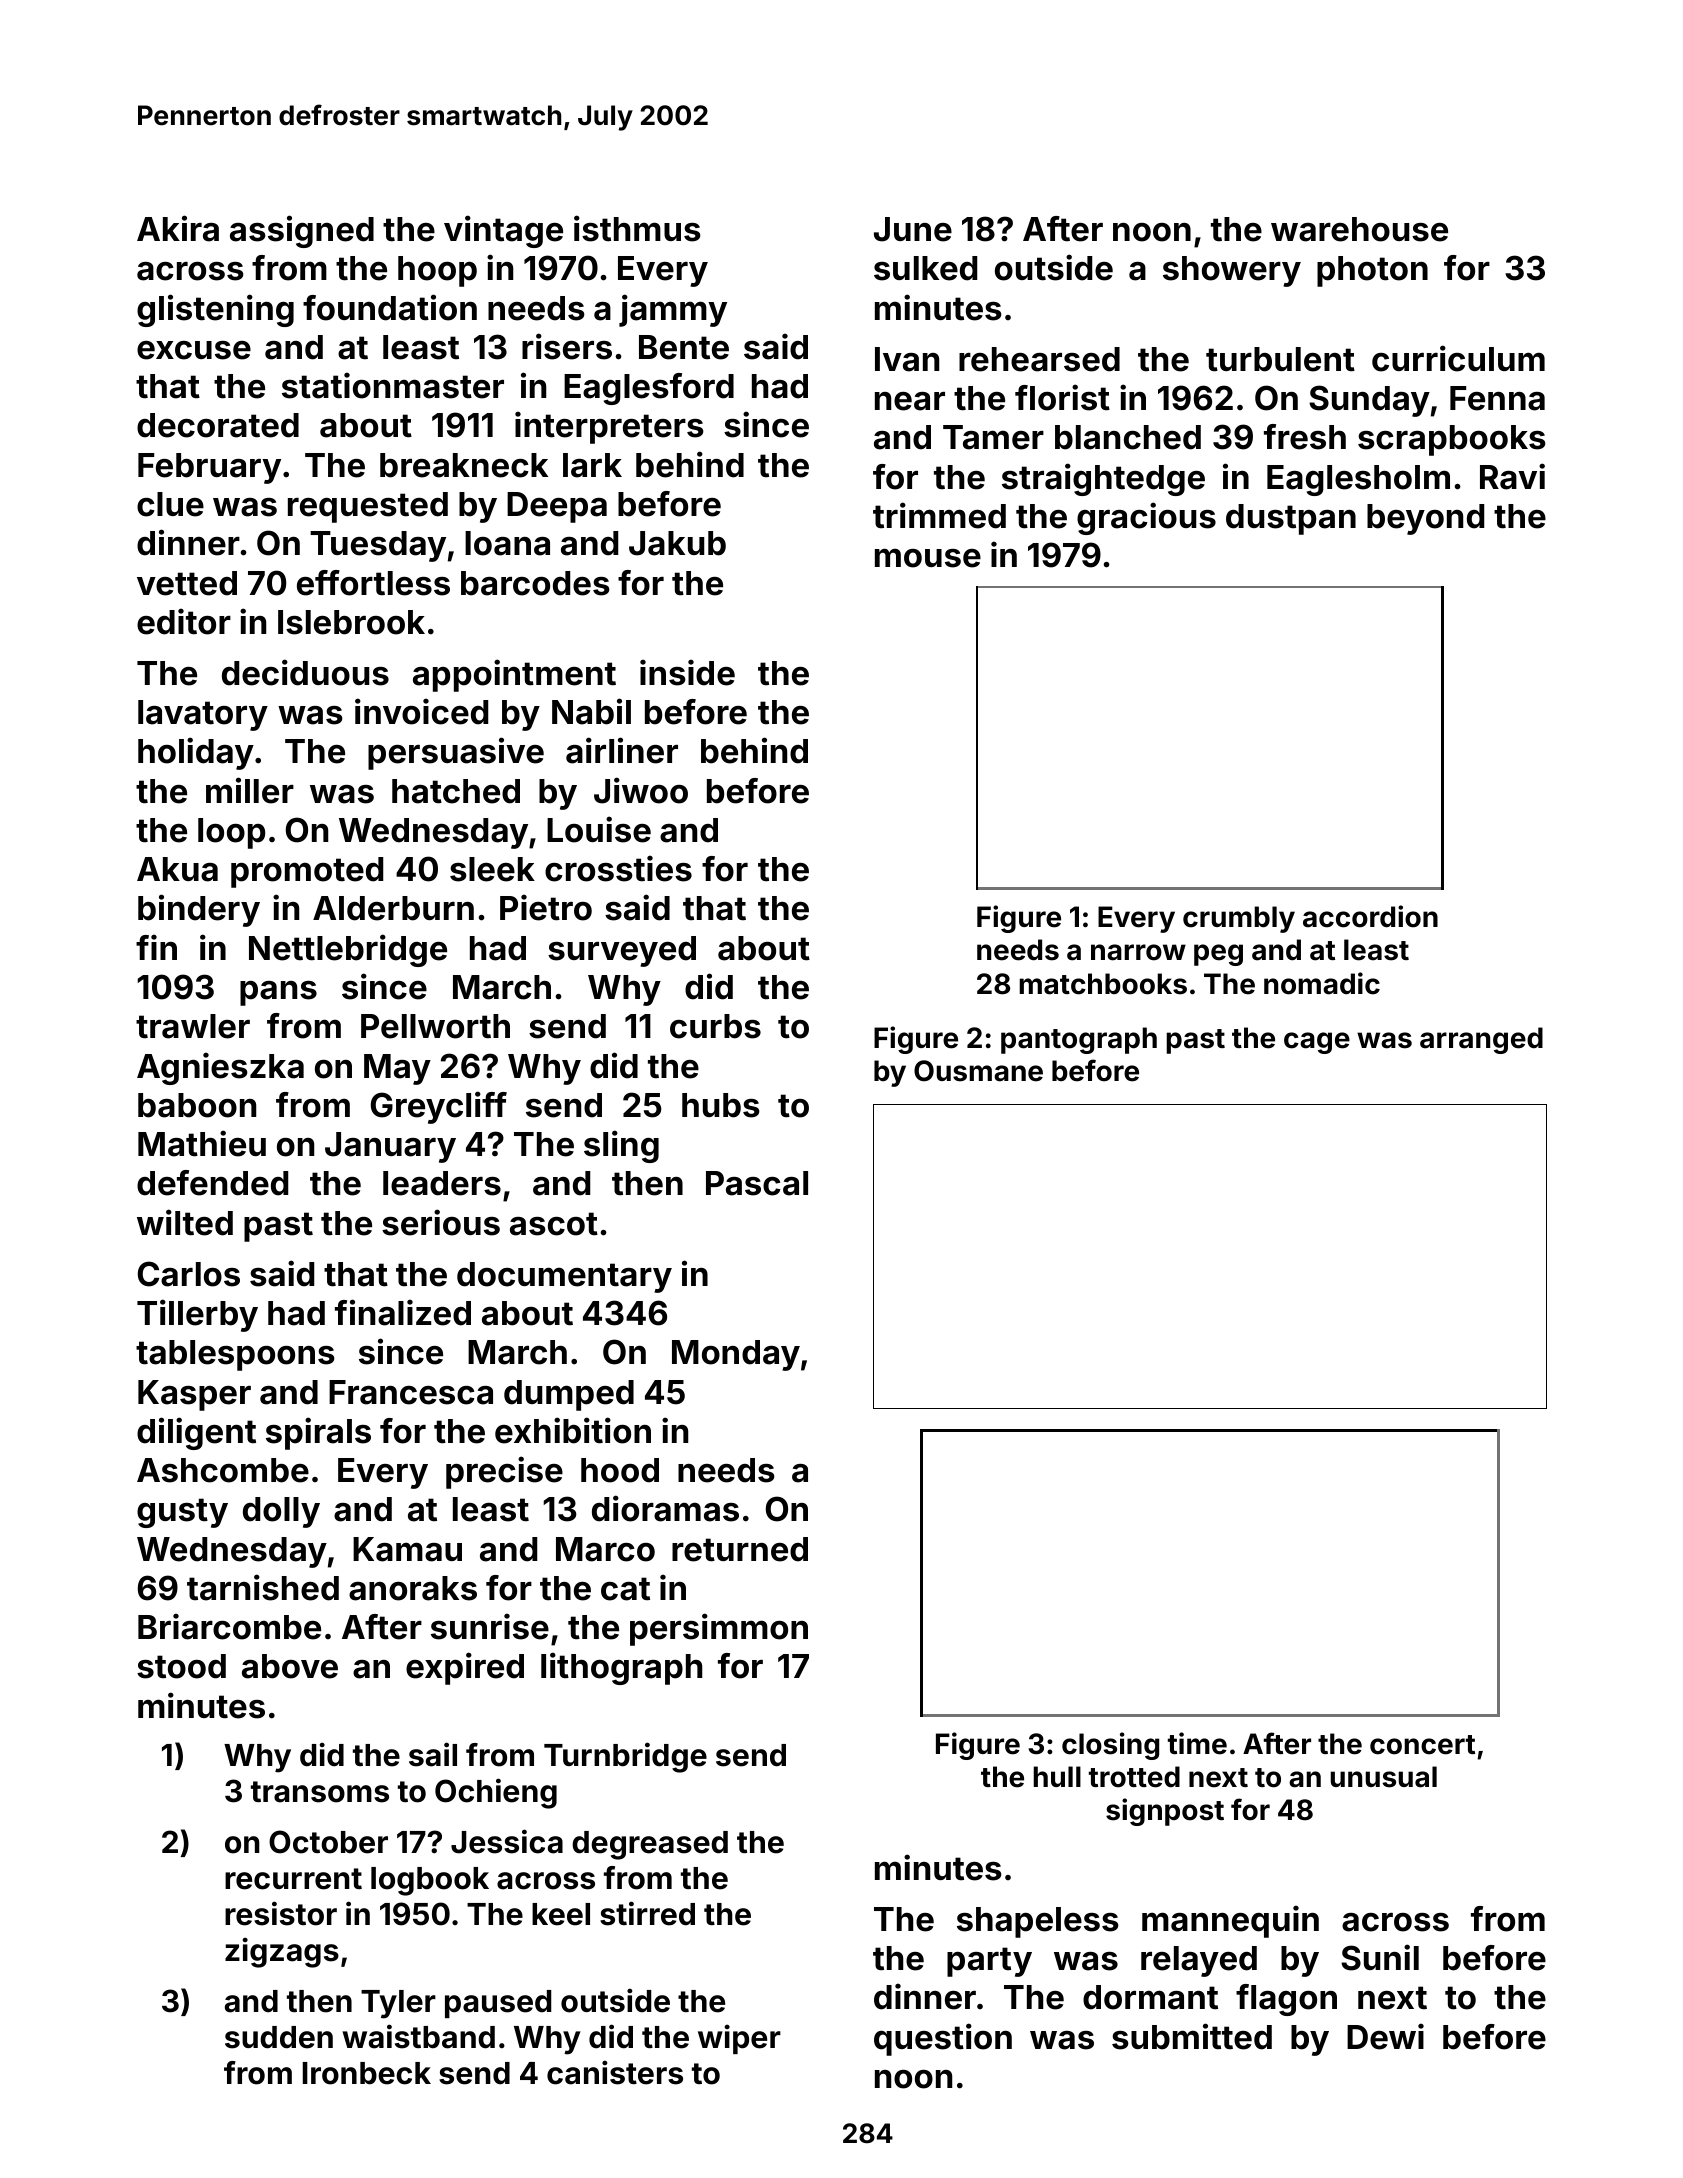 This screenshot has height=2178, width=1683. I want to click on sulked, so click(925, 268).
